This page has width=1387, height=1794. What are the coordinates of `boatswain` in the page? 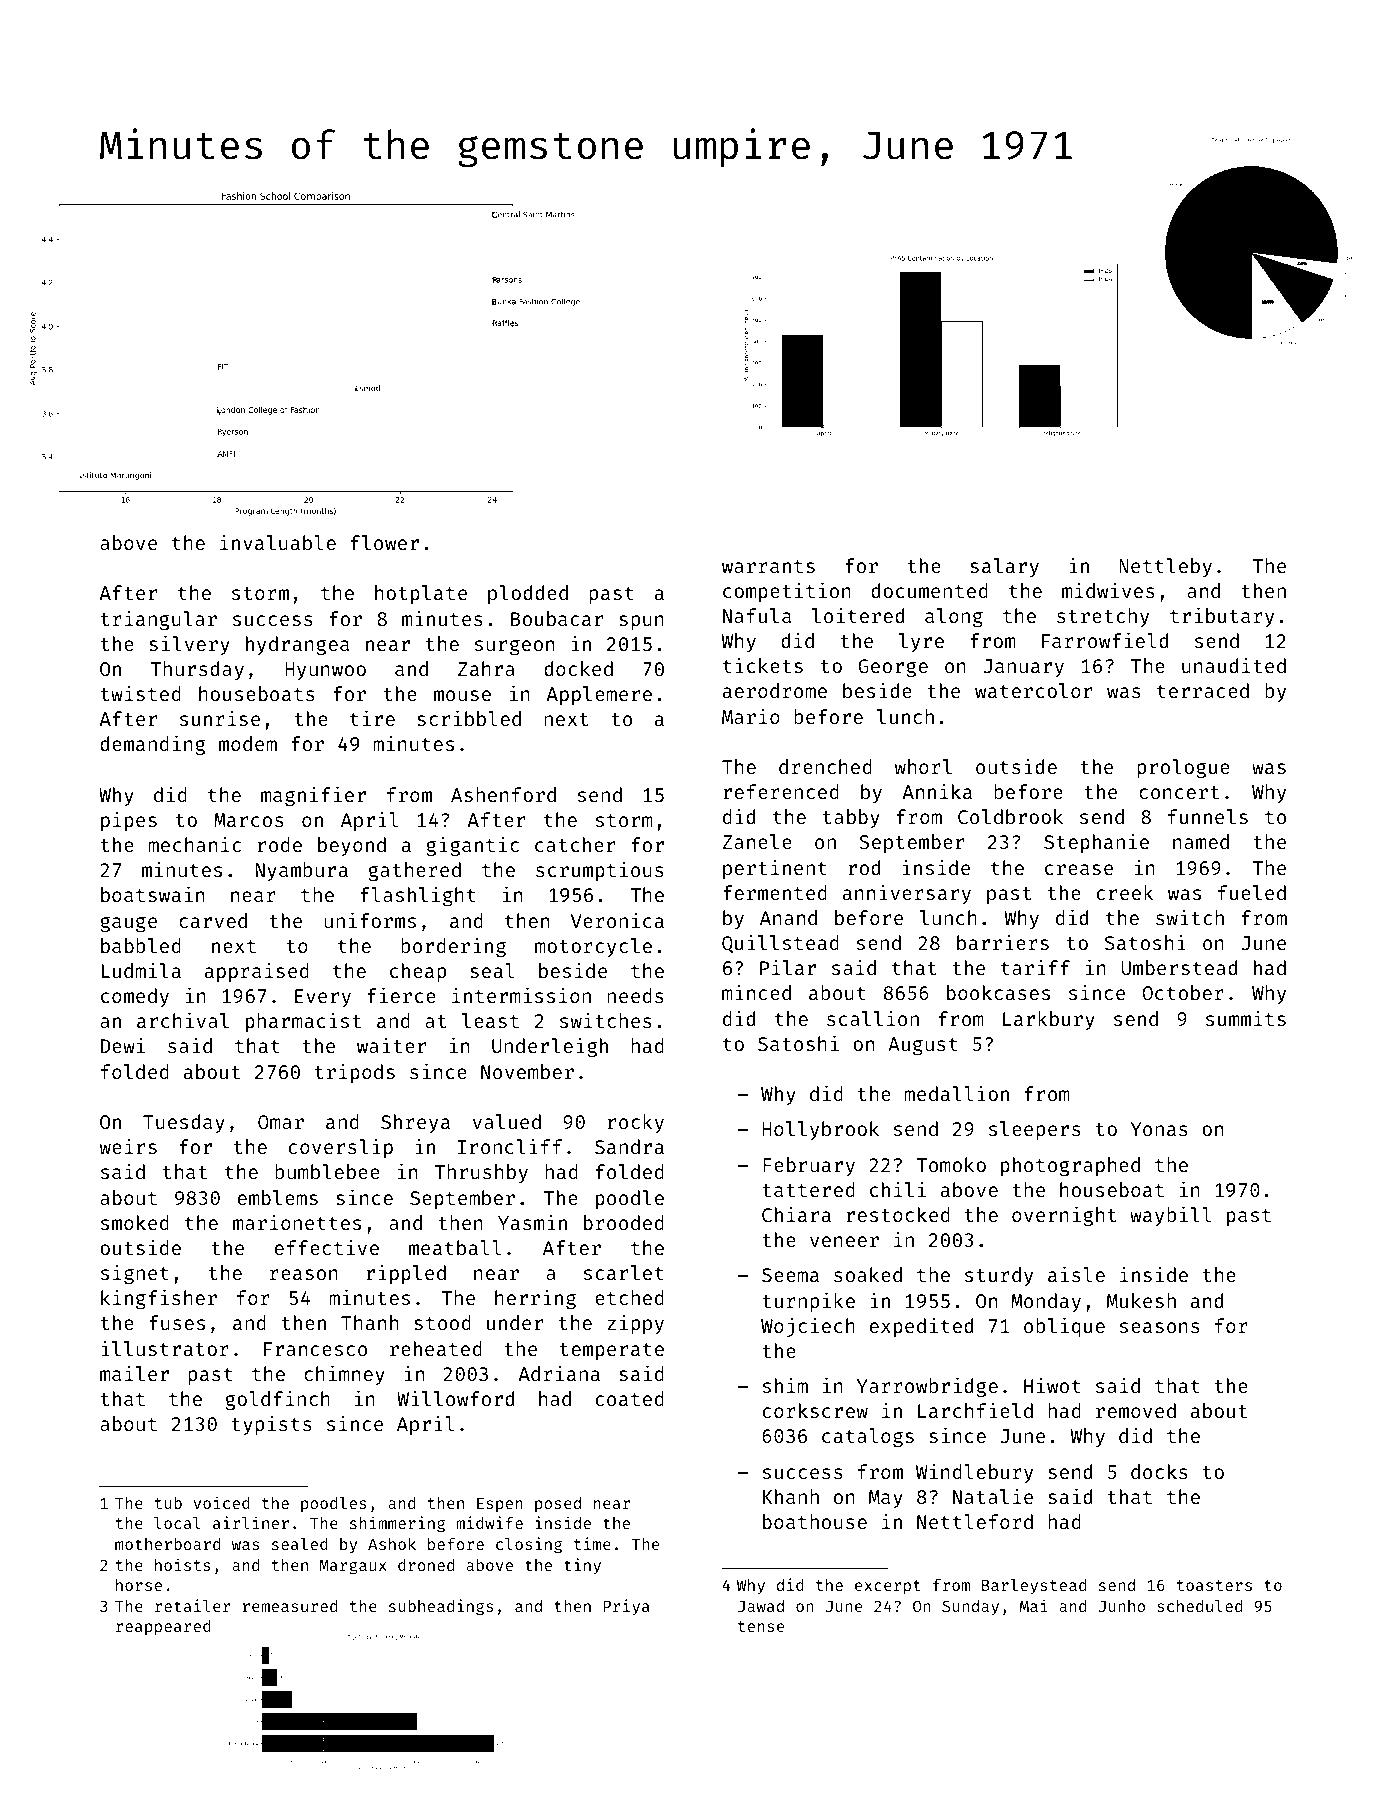 It's located at (152, 894).
